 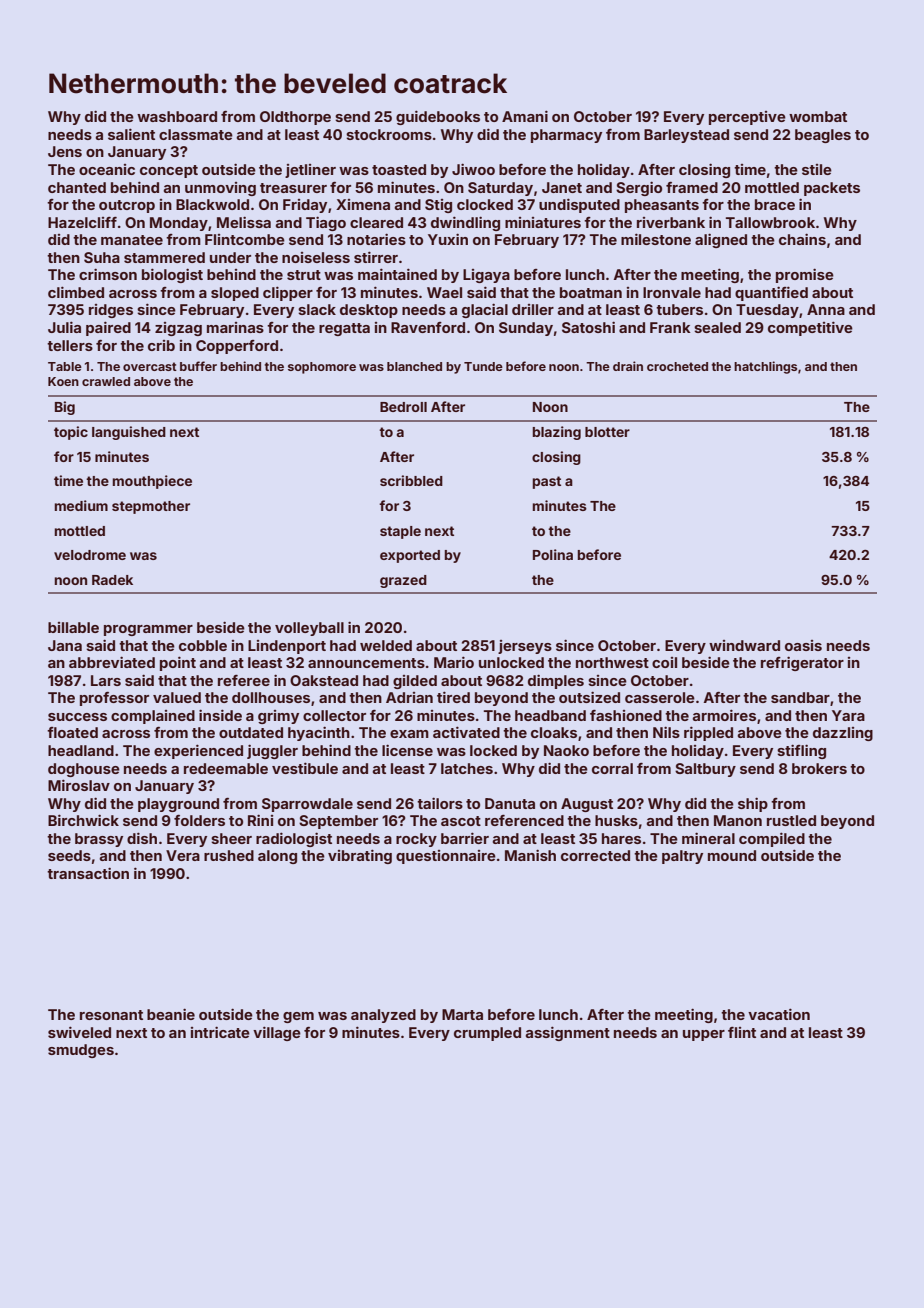 I want to click on mouthpiece, so click(x=152, y=482).
